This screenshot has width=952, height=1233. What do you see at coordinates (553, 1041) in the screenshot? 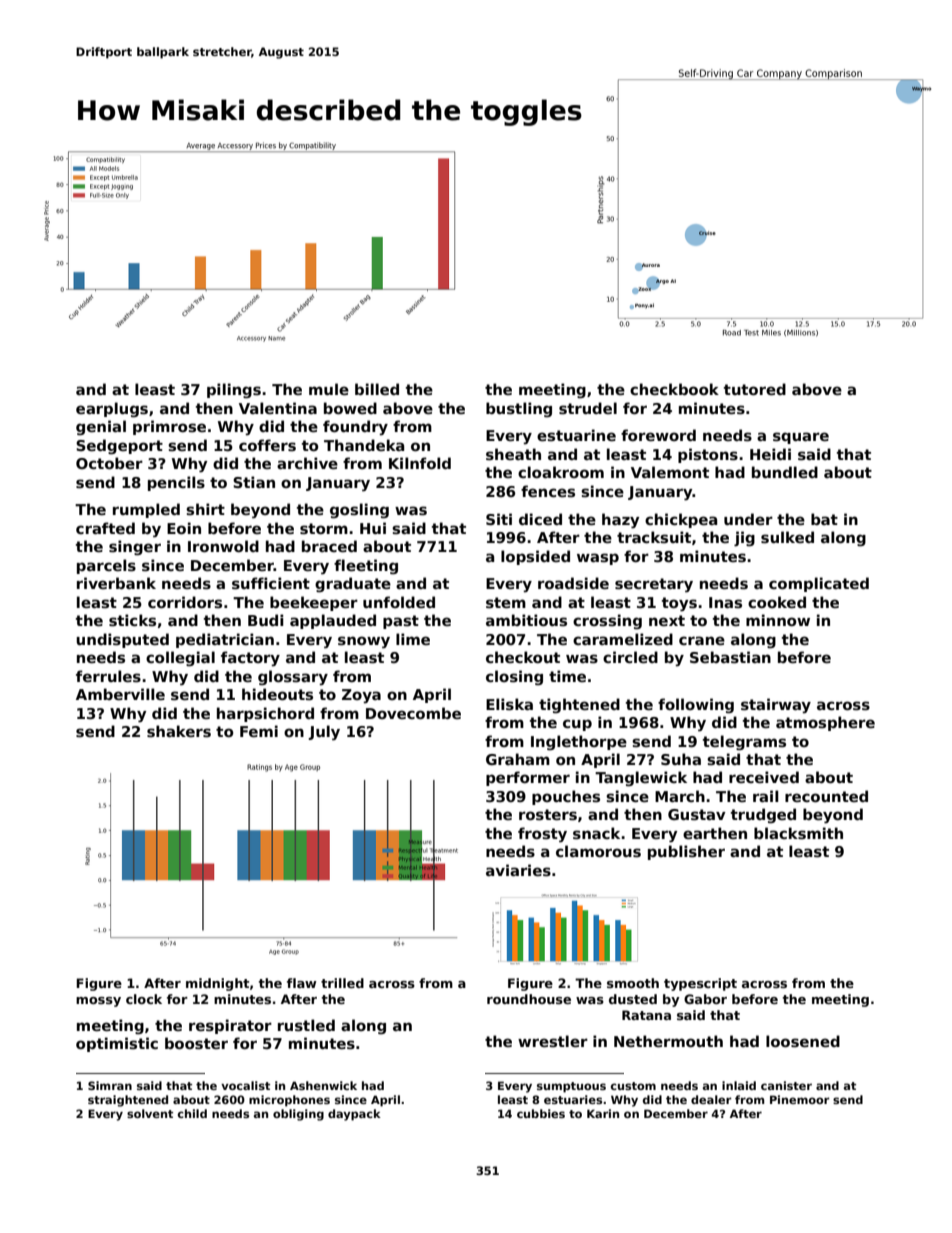
I see `wrestler` at bounding box center [553, 1041].
